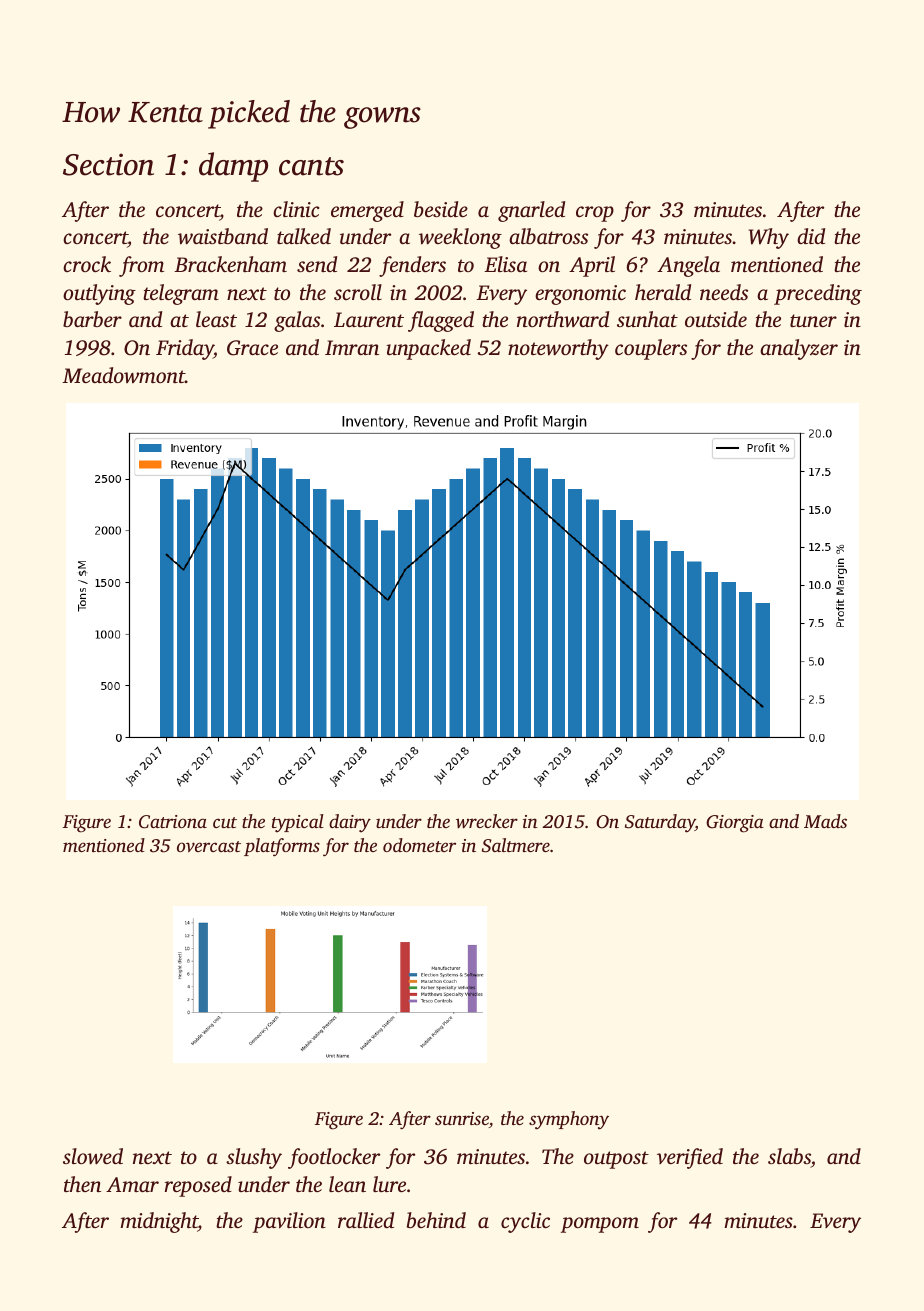  What do you see at coordinates (123, 375) in the screenshot?
I see `Meadowmont` at bounding box center [123, 375].
